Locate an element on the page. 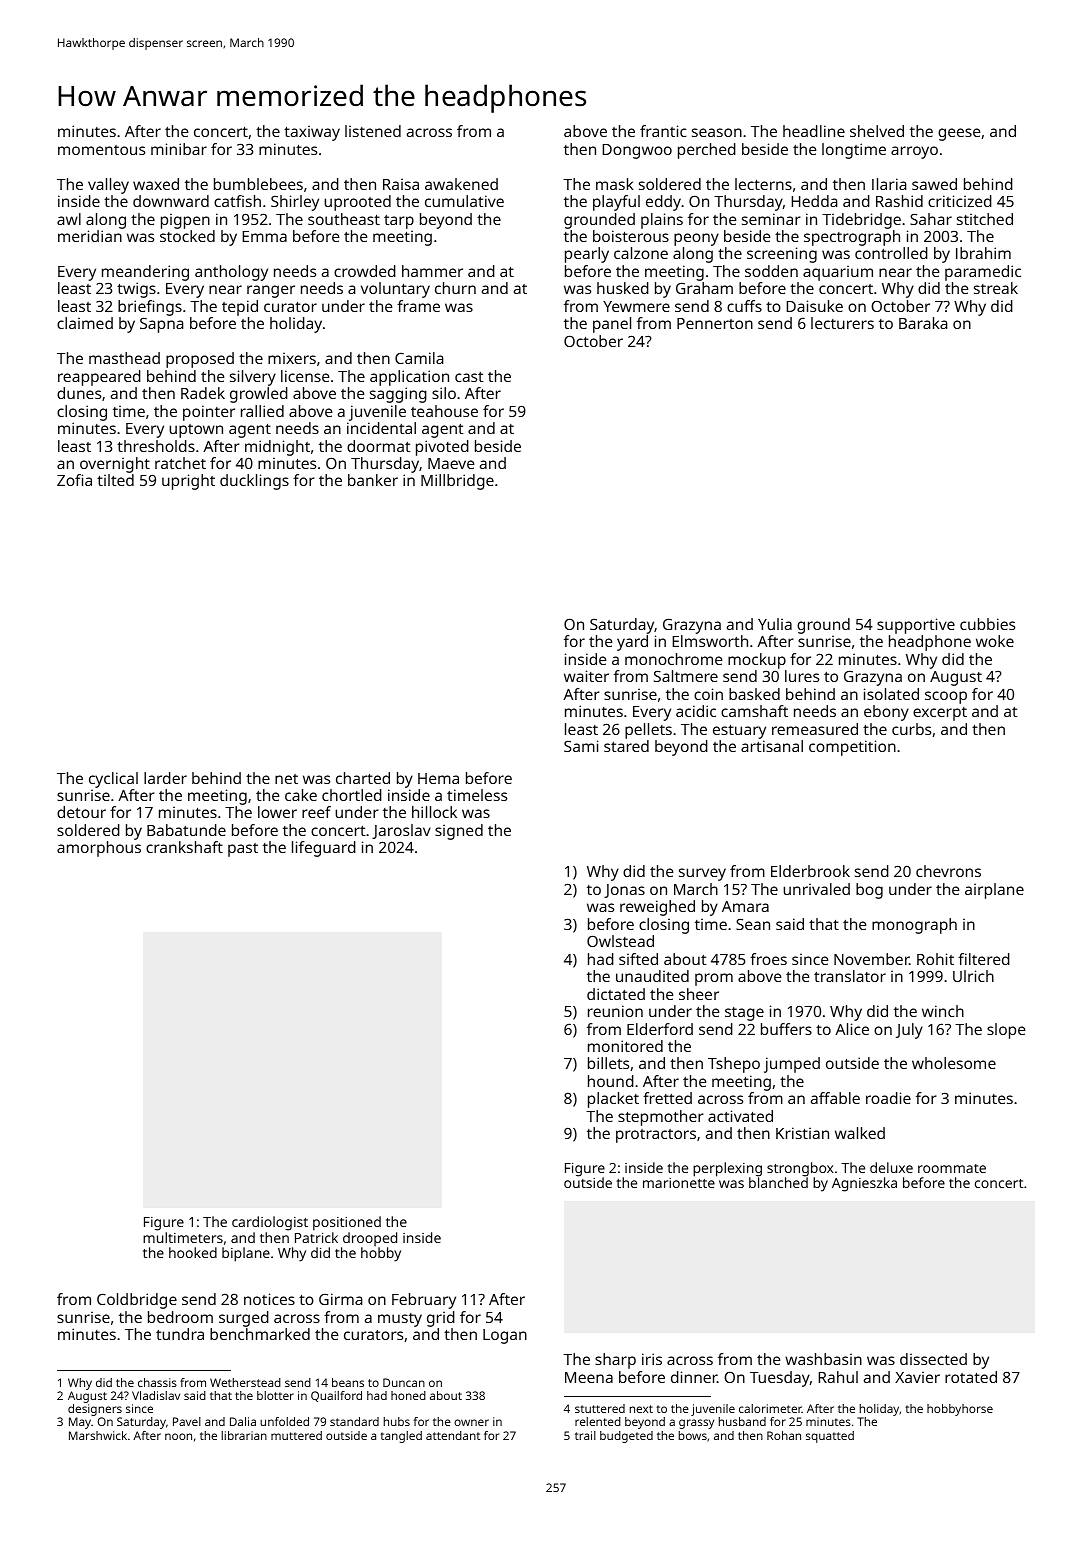  Sami is located at coordinates (581, 746).
